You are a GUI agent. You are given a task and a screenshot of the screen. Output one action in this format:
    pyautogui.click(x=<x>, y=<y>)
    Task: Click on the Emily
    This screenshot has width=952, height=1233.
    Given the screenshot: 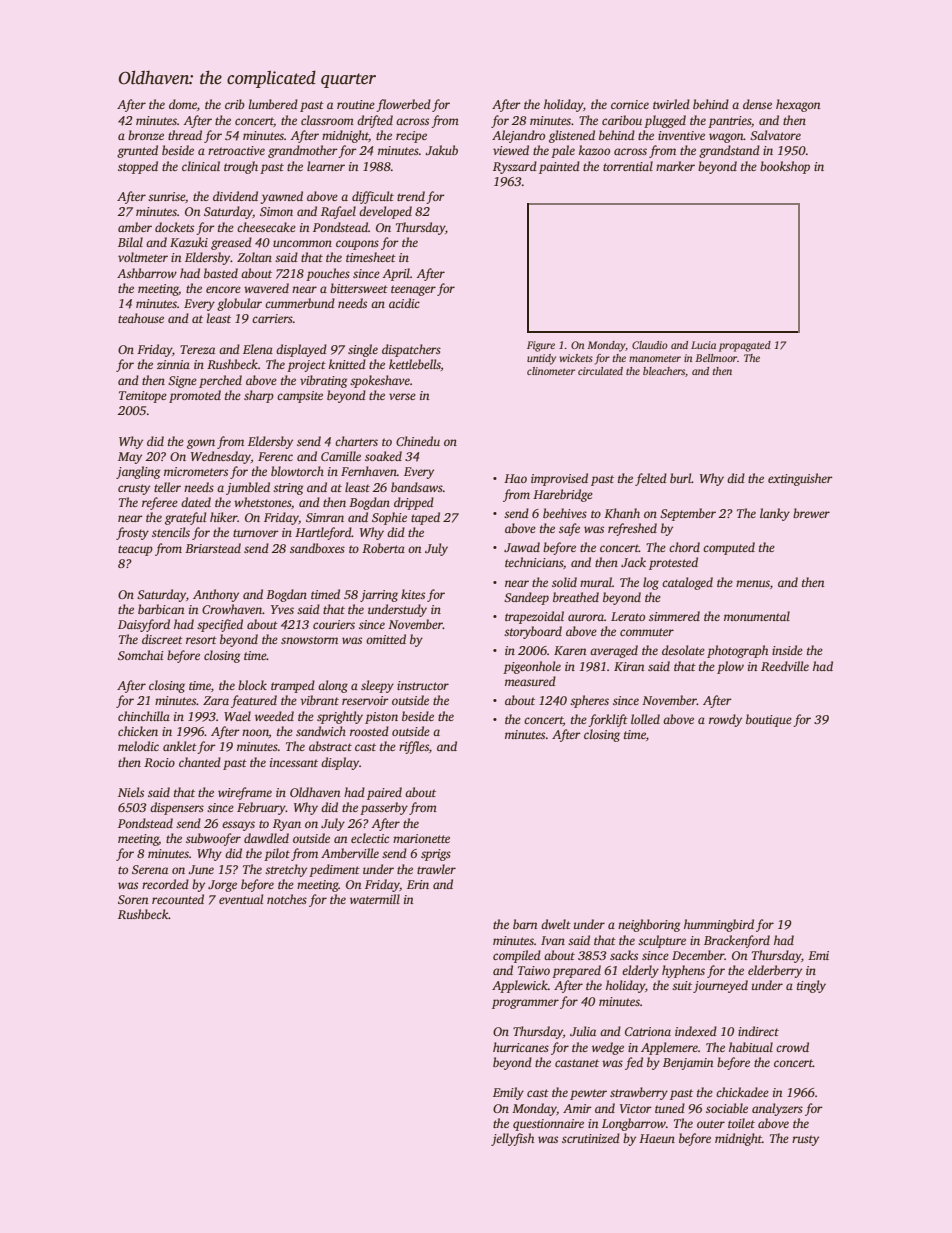 What is the action you would take?
    pyautogui.click(x=508, y=1093)
